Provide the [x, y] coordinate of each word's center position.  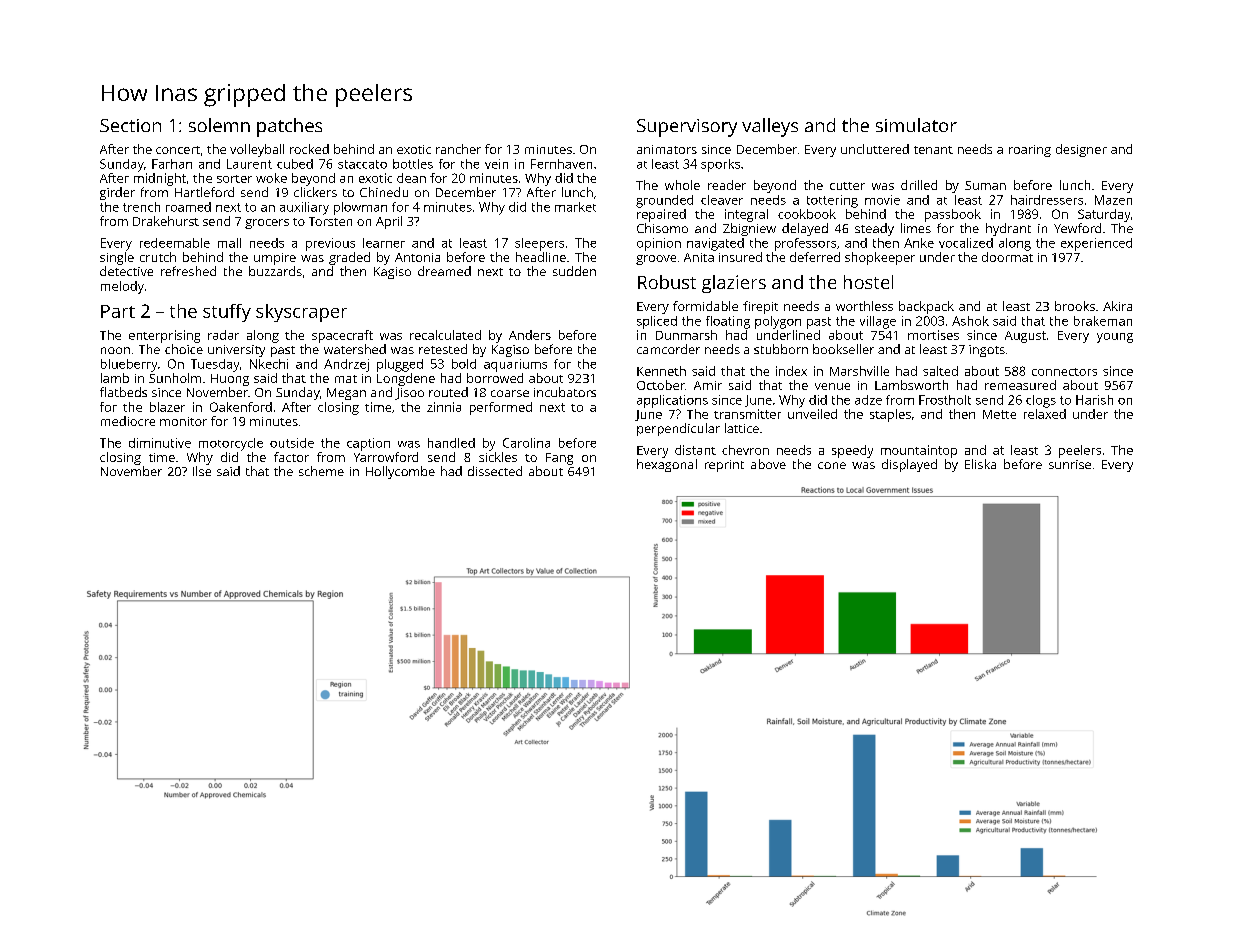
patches [289, 127]
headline [541, 257]
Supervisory [687, 128]
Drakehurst [166, 221]
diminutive [160, 443]
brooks [1075, 306]
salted [940, 371]
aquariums [515, 365]
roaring [1030, 151]
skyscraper [301, 313]
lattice [742, 428]
